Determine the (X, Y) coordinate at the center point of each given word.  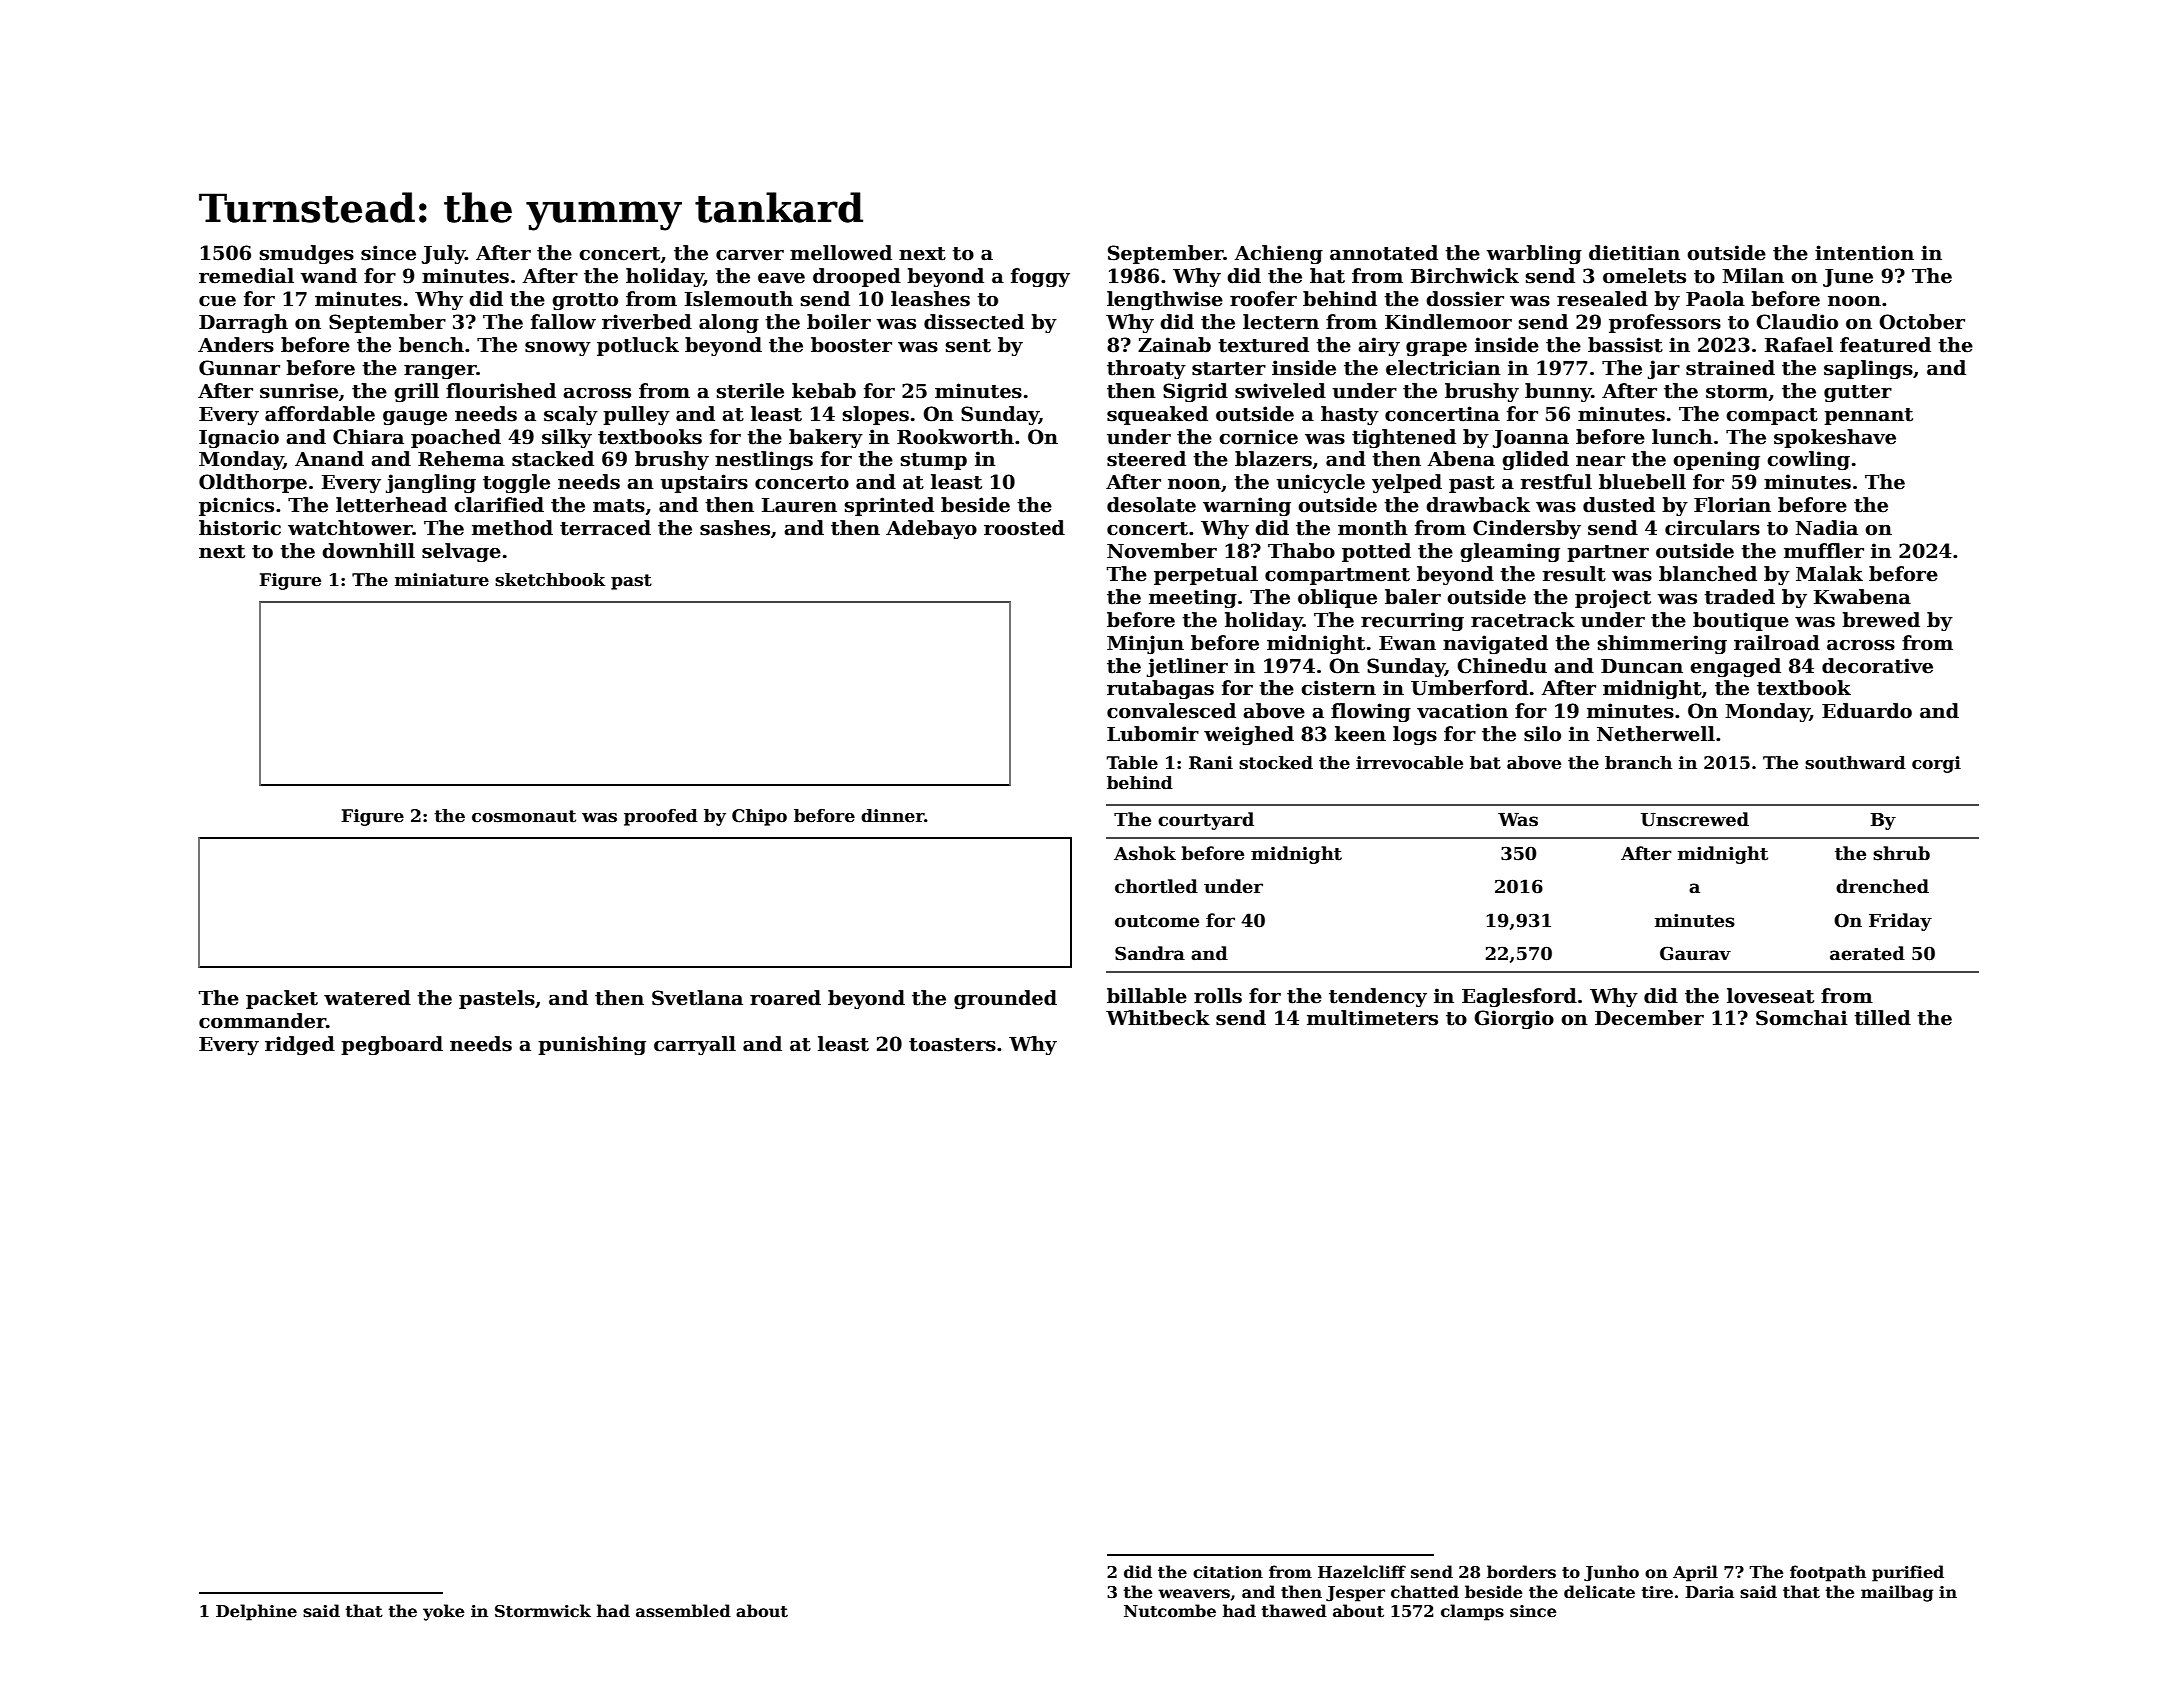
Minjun (1145, 644)
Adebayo (931, 529)
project (1613, 598)
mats (619, 506)
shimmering (1662, 644)
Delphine (256, 1612)
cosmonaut (524, 816)
